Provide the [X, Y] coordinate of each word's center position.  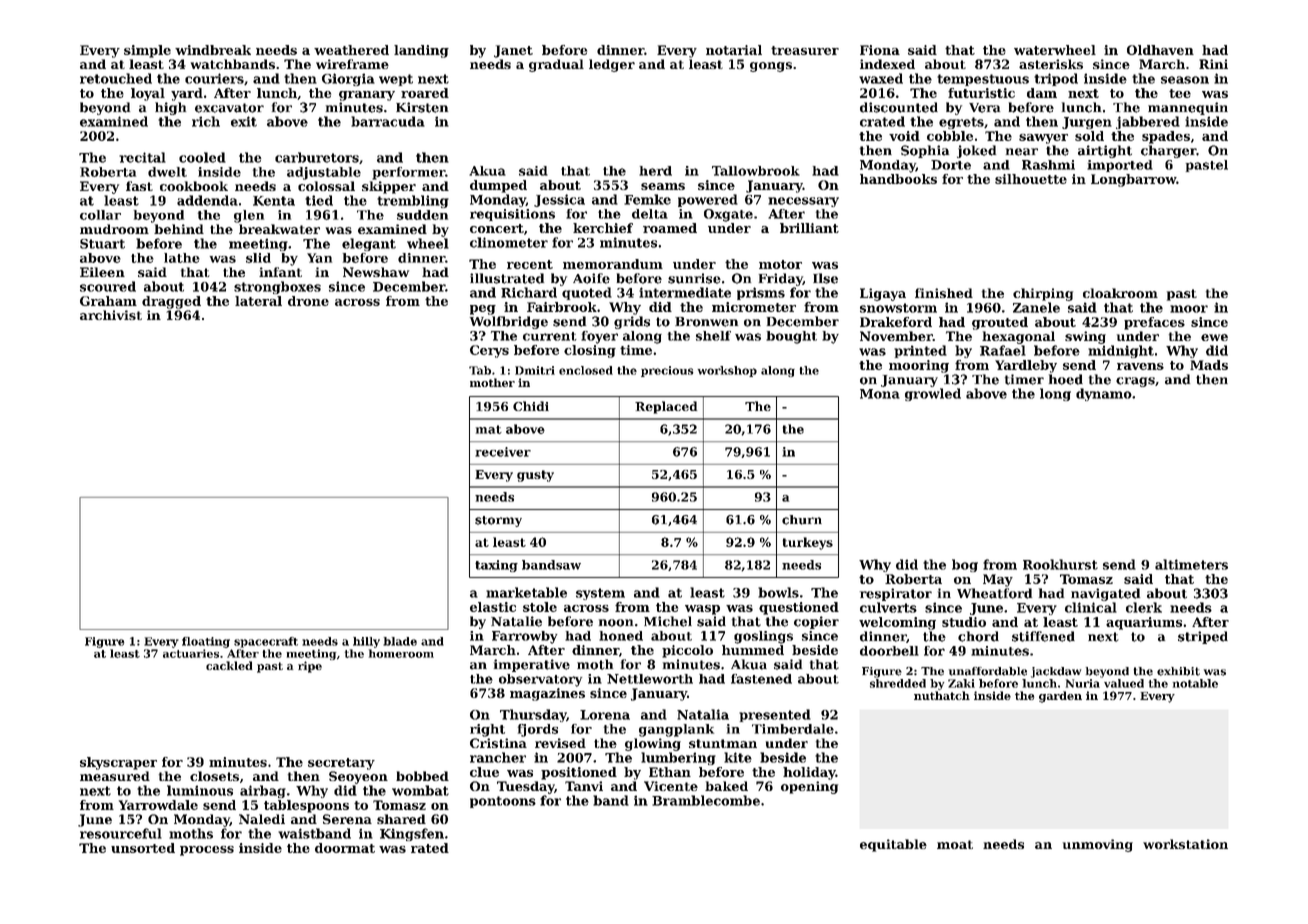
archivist [111, 315]
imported [1120, 166]
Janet [513, 51]
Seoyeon [358, 777]
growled [933, 394]
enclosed [586, 370]
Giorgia [348, 79]
